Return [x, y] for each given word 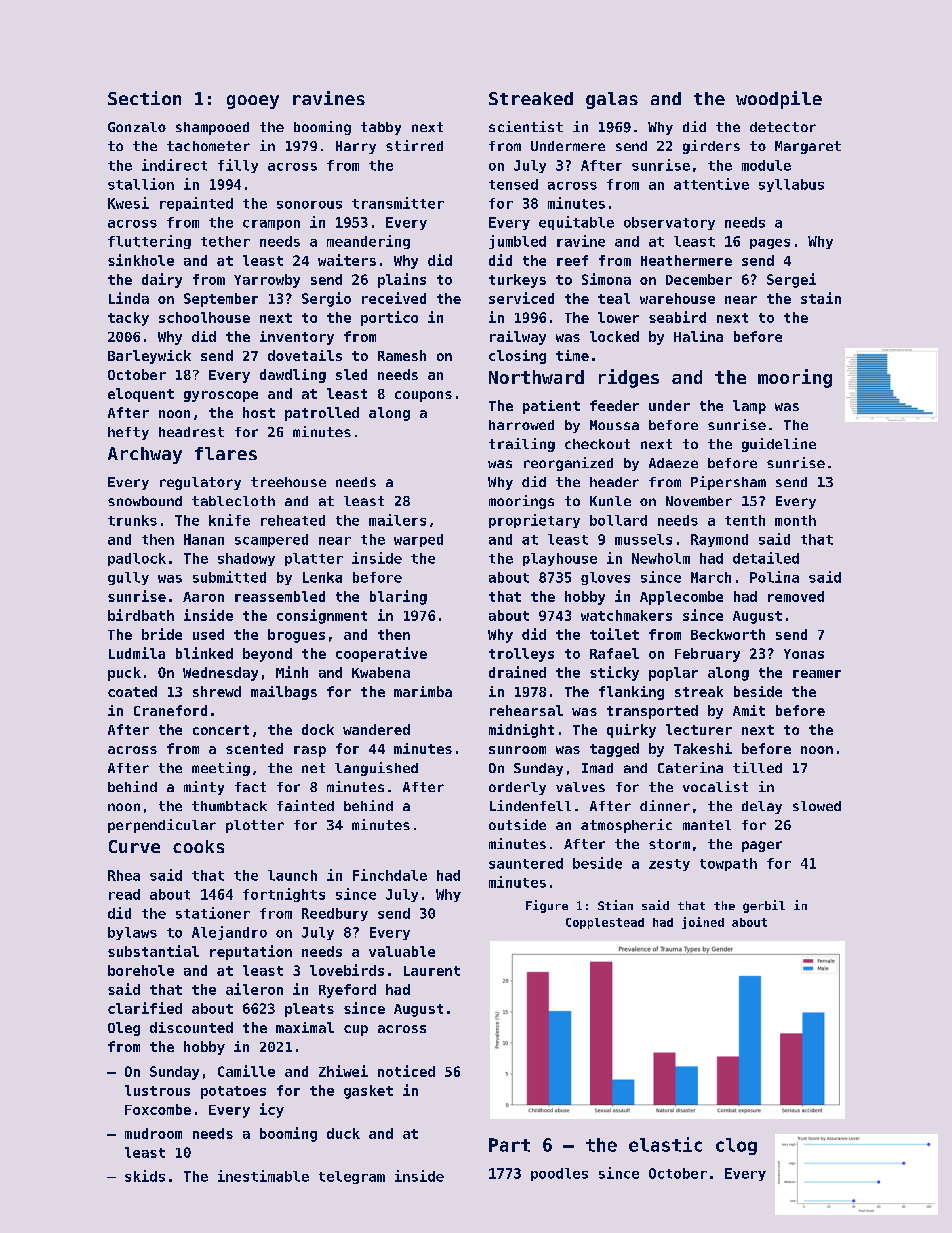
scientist [526, 126]
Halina [698, 336]
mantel [707, 825]
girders [711, 147]
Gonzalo [137, 127]
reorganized [568, 464]
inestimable [263, 1176]
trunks [132, 520]
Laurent [432, 971]
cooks [198, 846]
